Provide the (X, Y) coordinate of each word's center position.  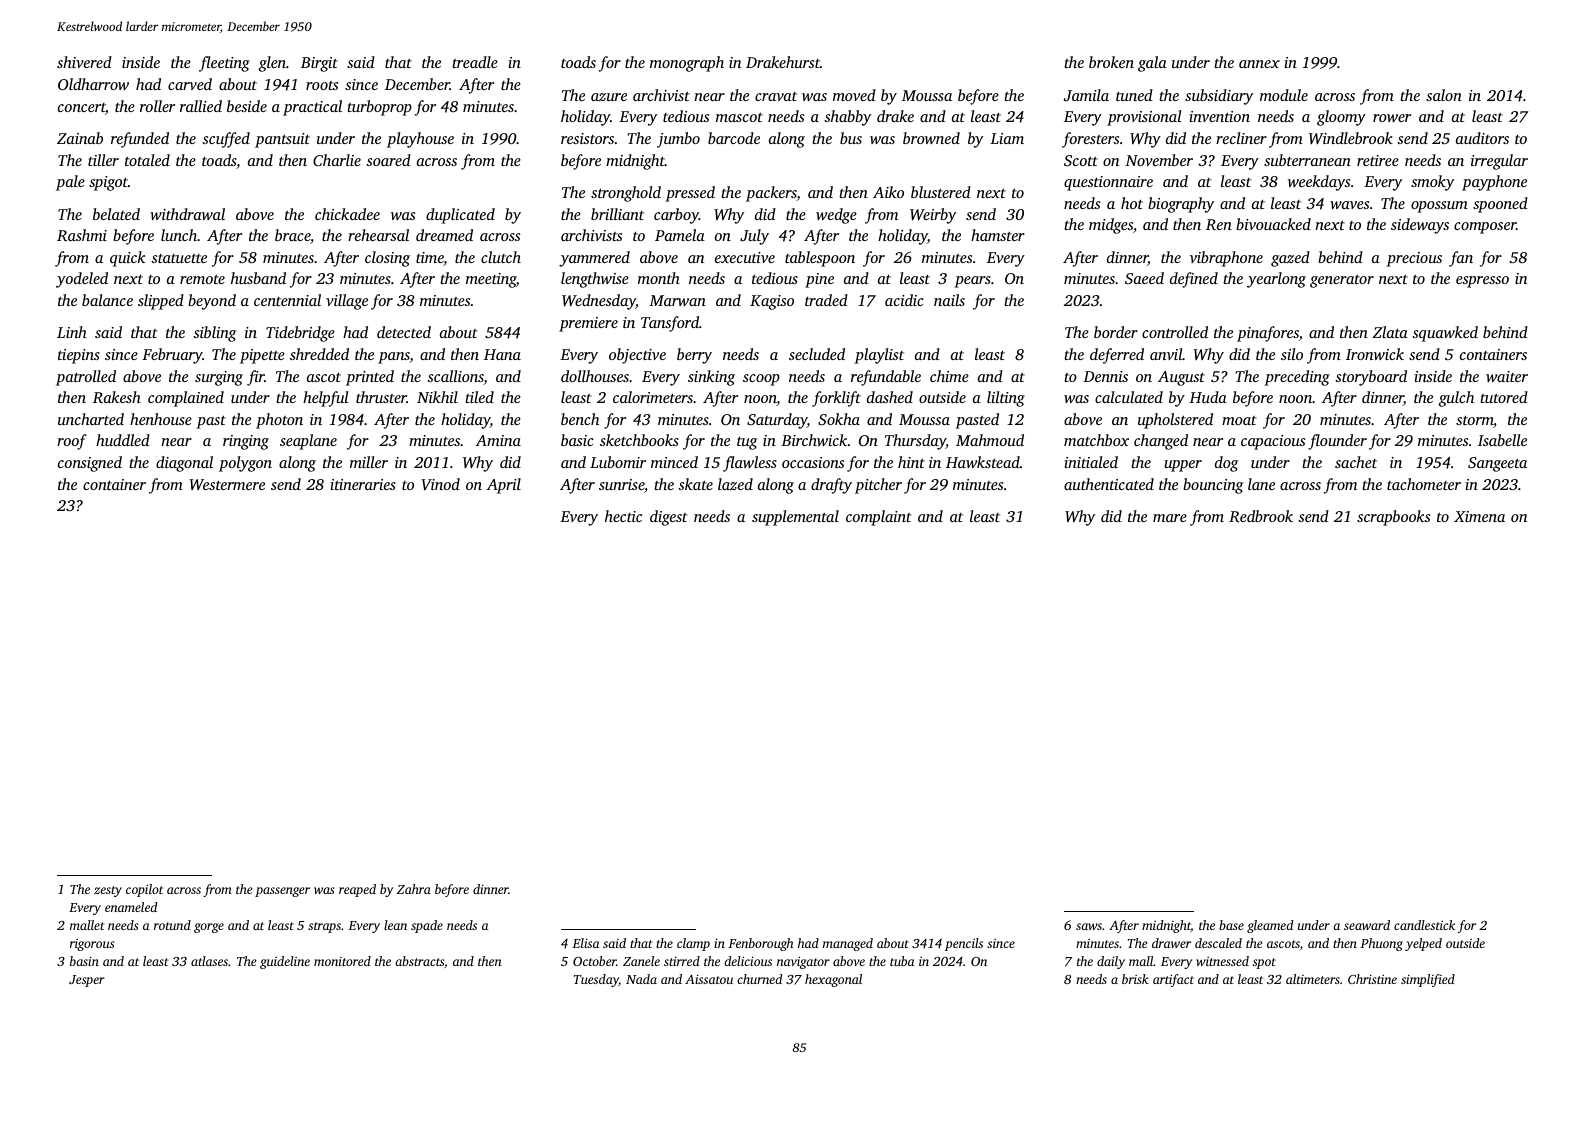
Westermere (227, 484)
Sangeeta (1497, 464)
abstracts (419, 961)
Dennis (1105, 376)
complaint (879, 518)
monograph (687, 64)
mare (1170, 518)
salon (1444, 95)
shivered (84, 62)
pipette (262, 356)
